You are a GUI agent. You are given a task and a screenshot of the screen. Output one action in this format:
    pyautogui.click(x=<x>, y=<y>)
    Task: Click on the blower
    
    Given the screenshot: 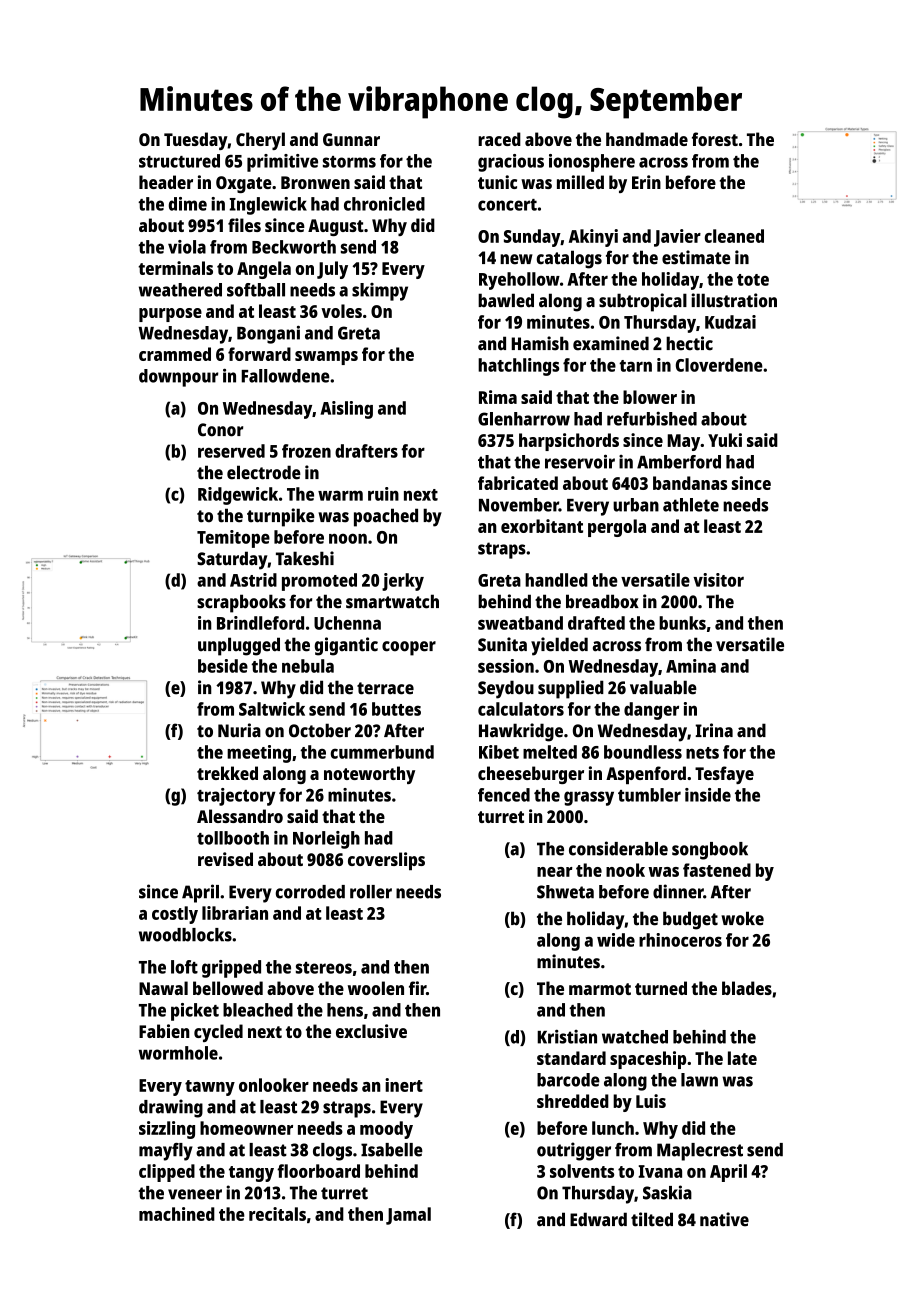 What is the action you would take?
    pyautogui.click(x=650, y=397)
